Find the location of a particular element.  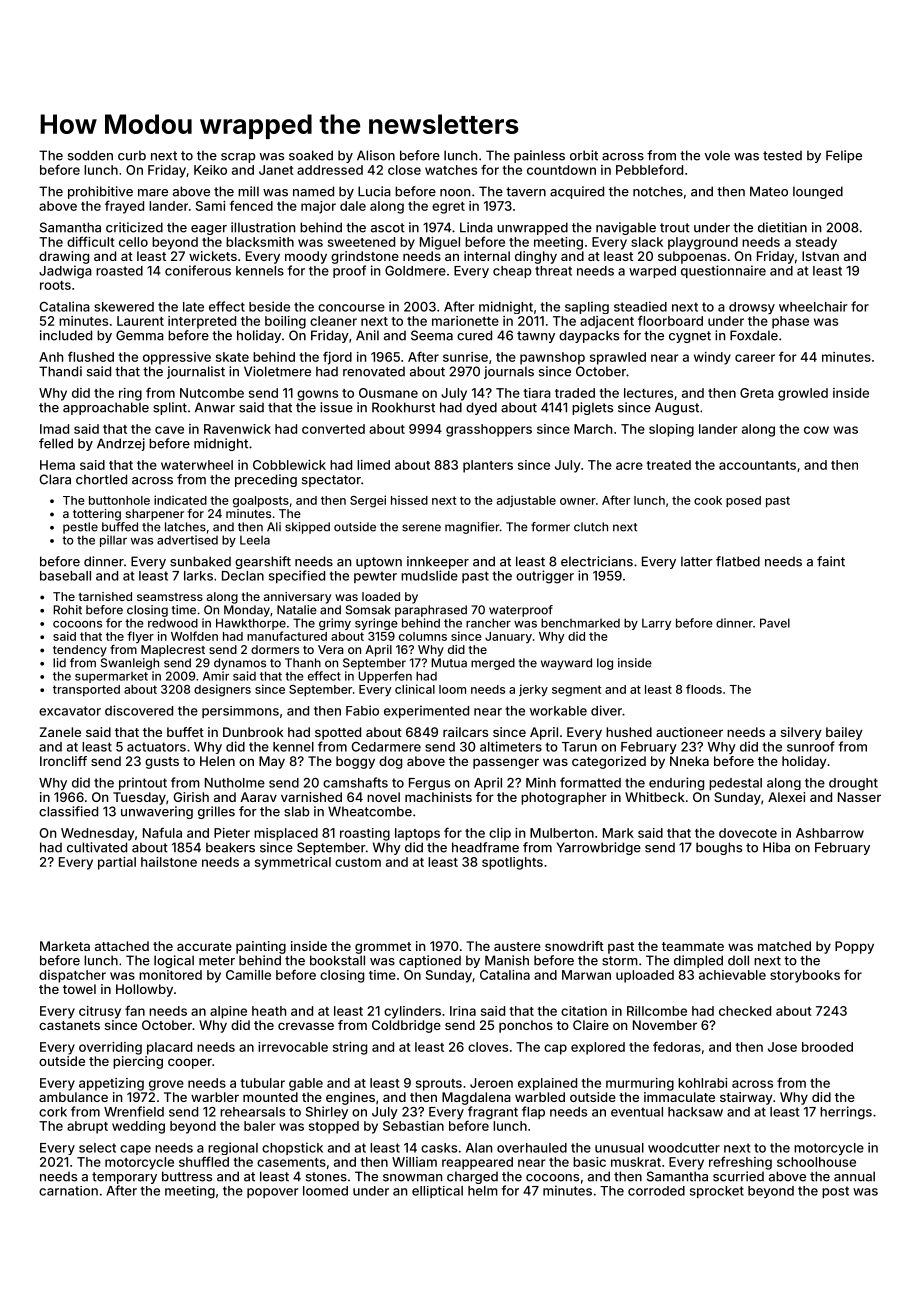

novel is located at coordinates (383, 797).
